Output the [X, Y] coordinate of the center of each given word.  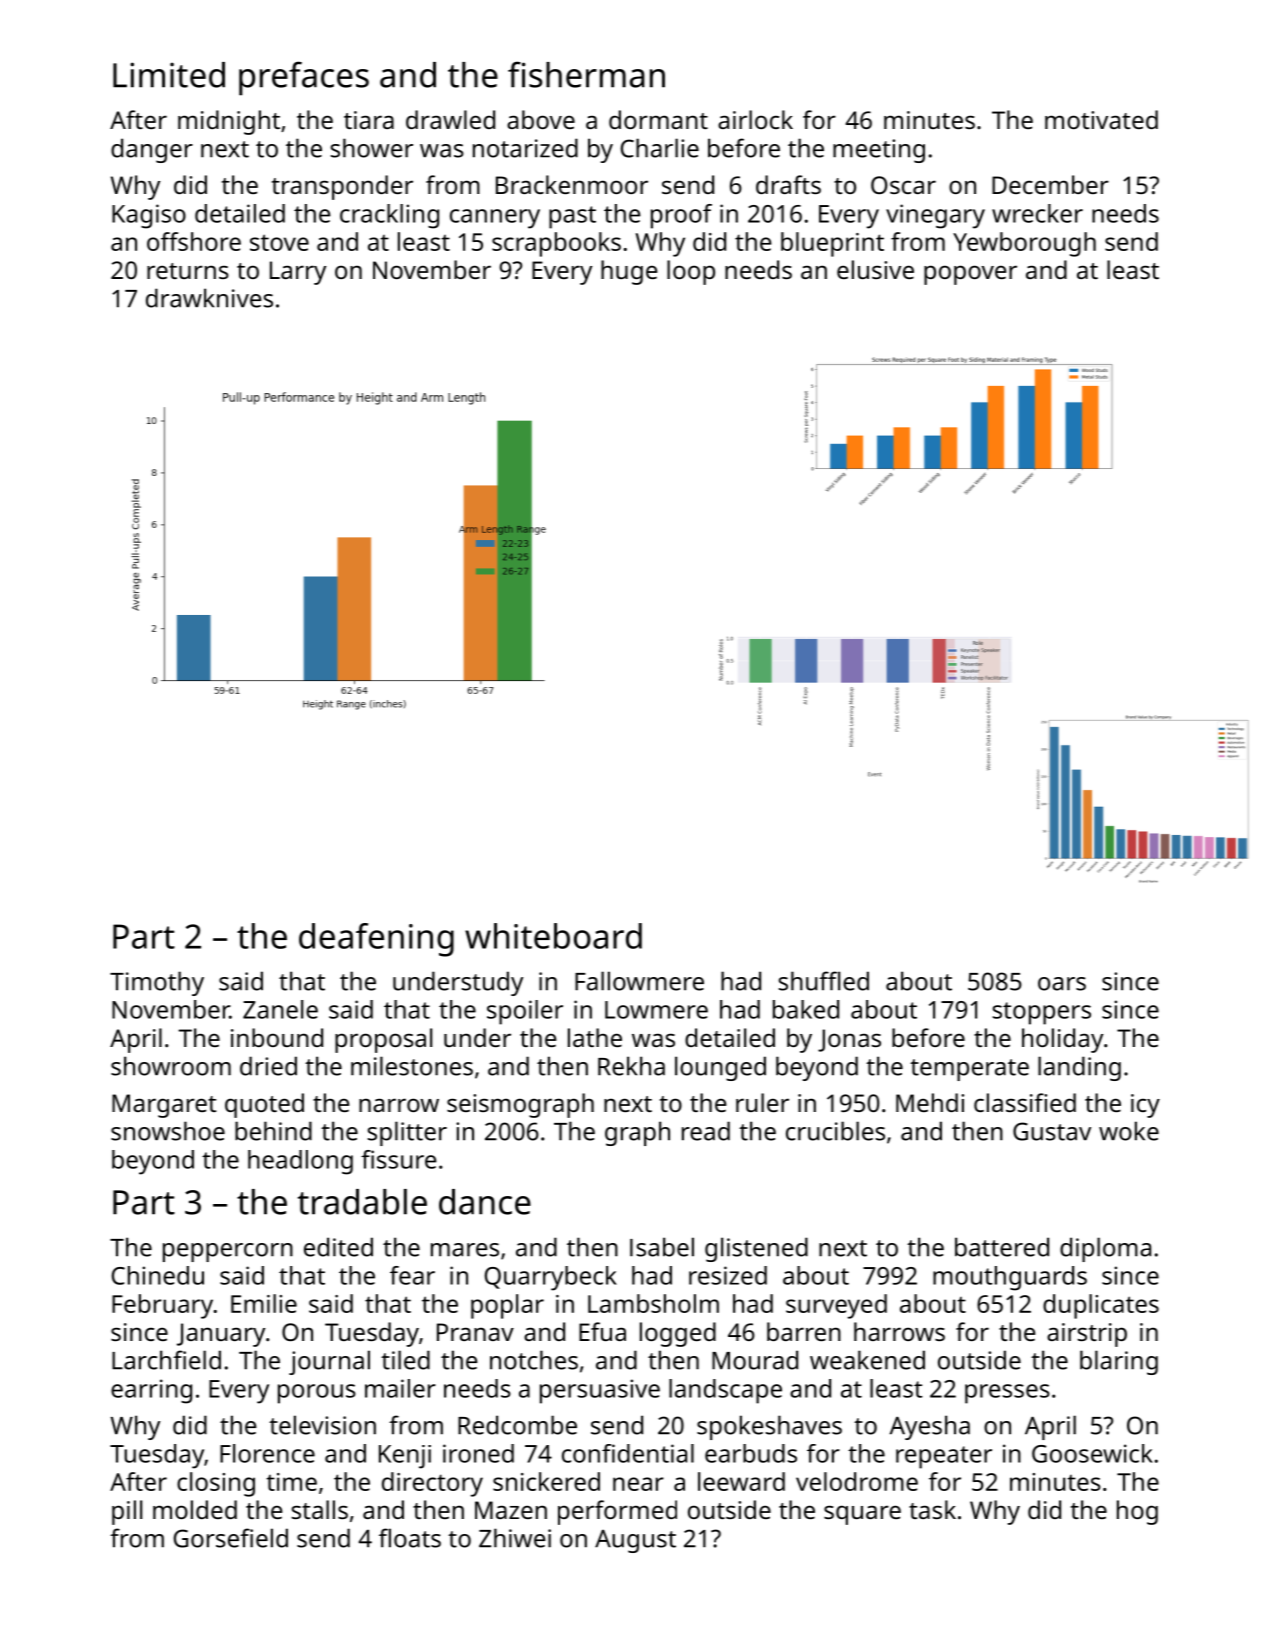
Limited [169, 75]
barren [804, 1331]
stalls [320, 1509]
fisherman [586, 74]
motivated [1101, 119]
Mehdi [930, 1102]
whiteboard [553, 936]
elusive [875, 269]
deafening [376, 940]
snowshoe [168, 1131]
